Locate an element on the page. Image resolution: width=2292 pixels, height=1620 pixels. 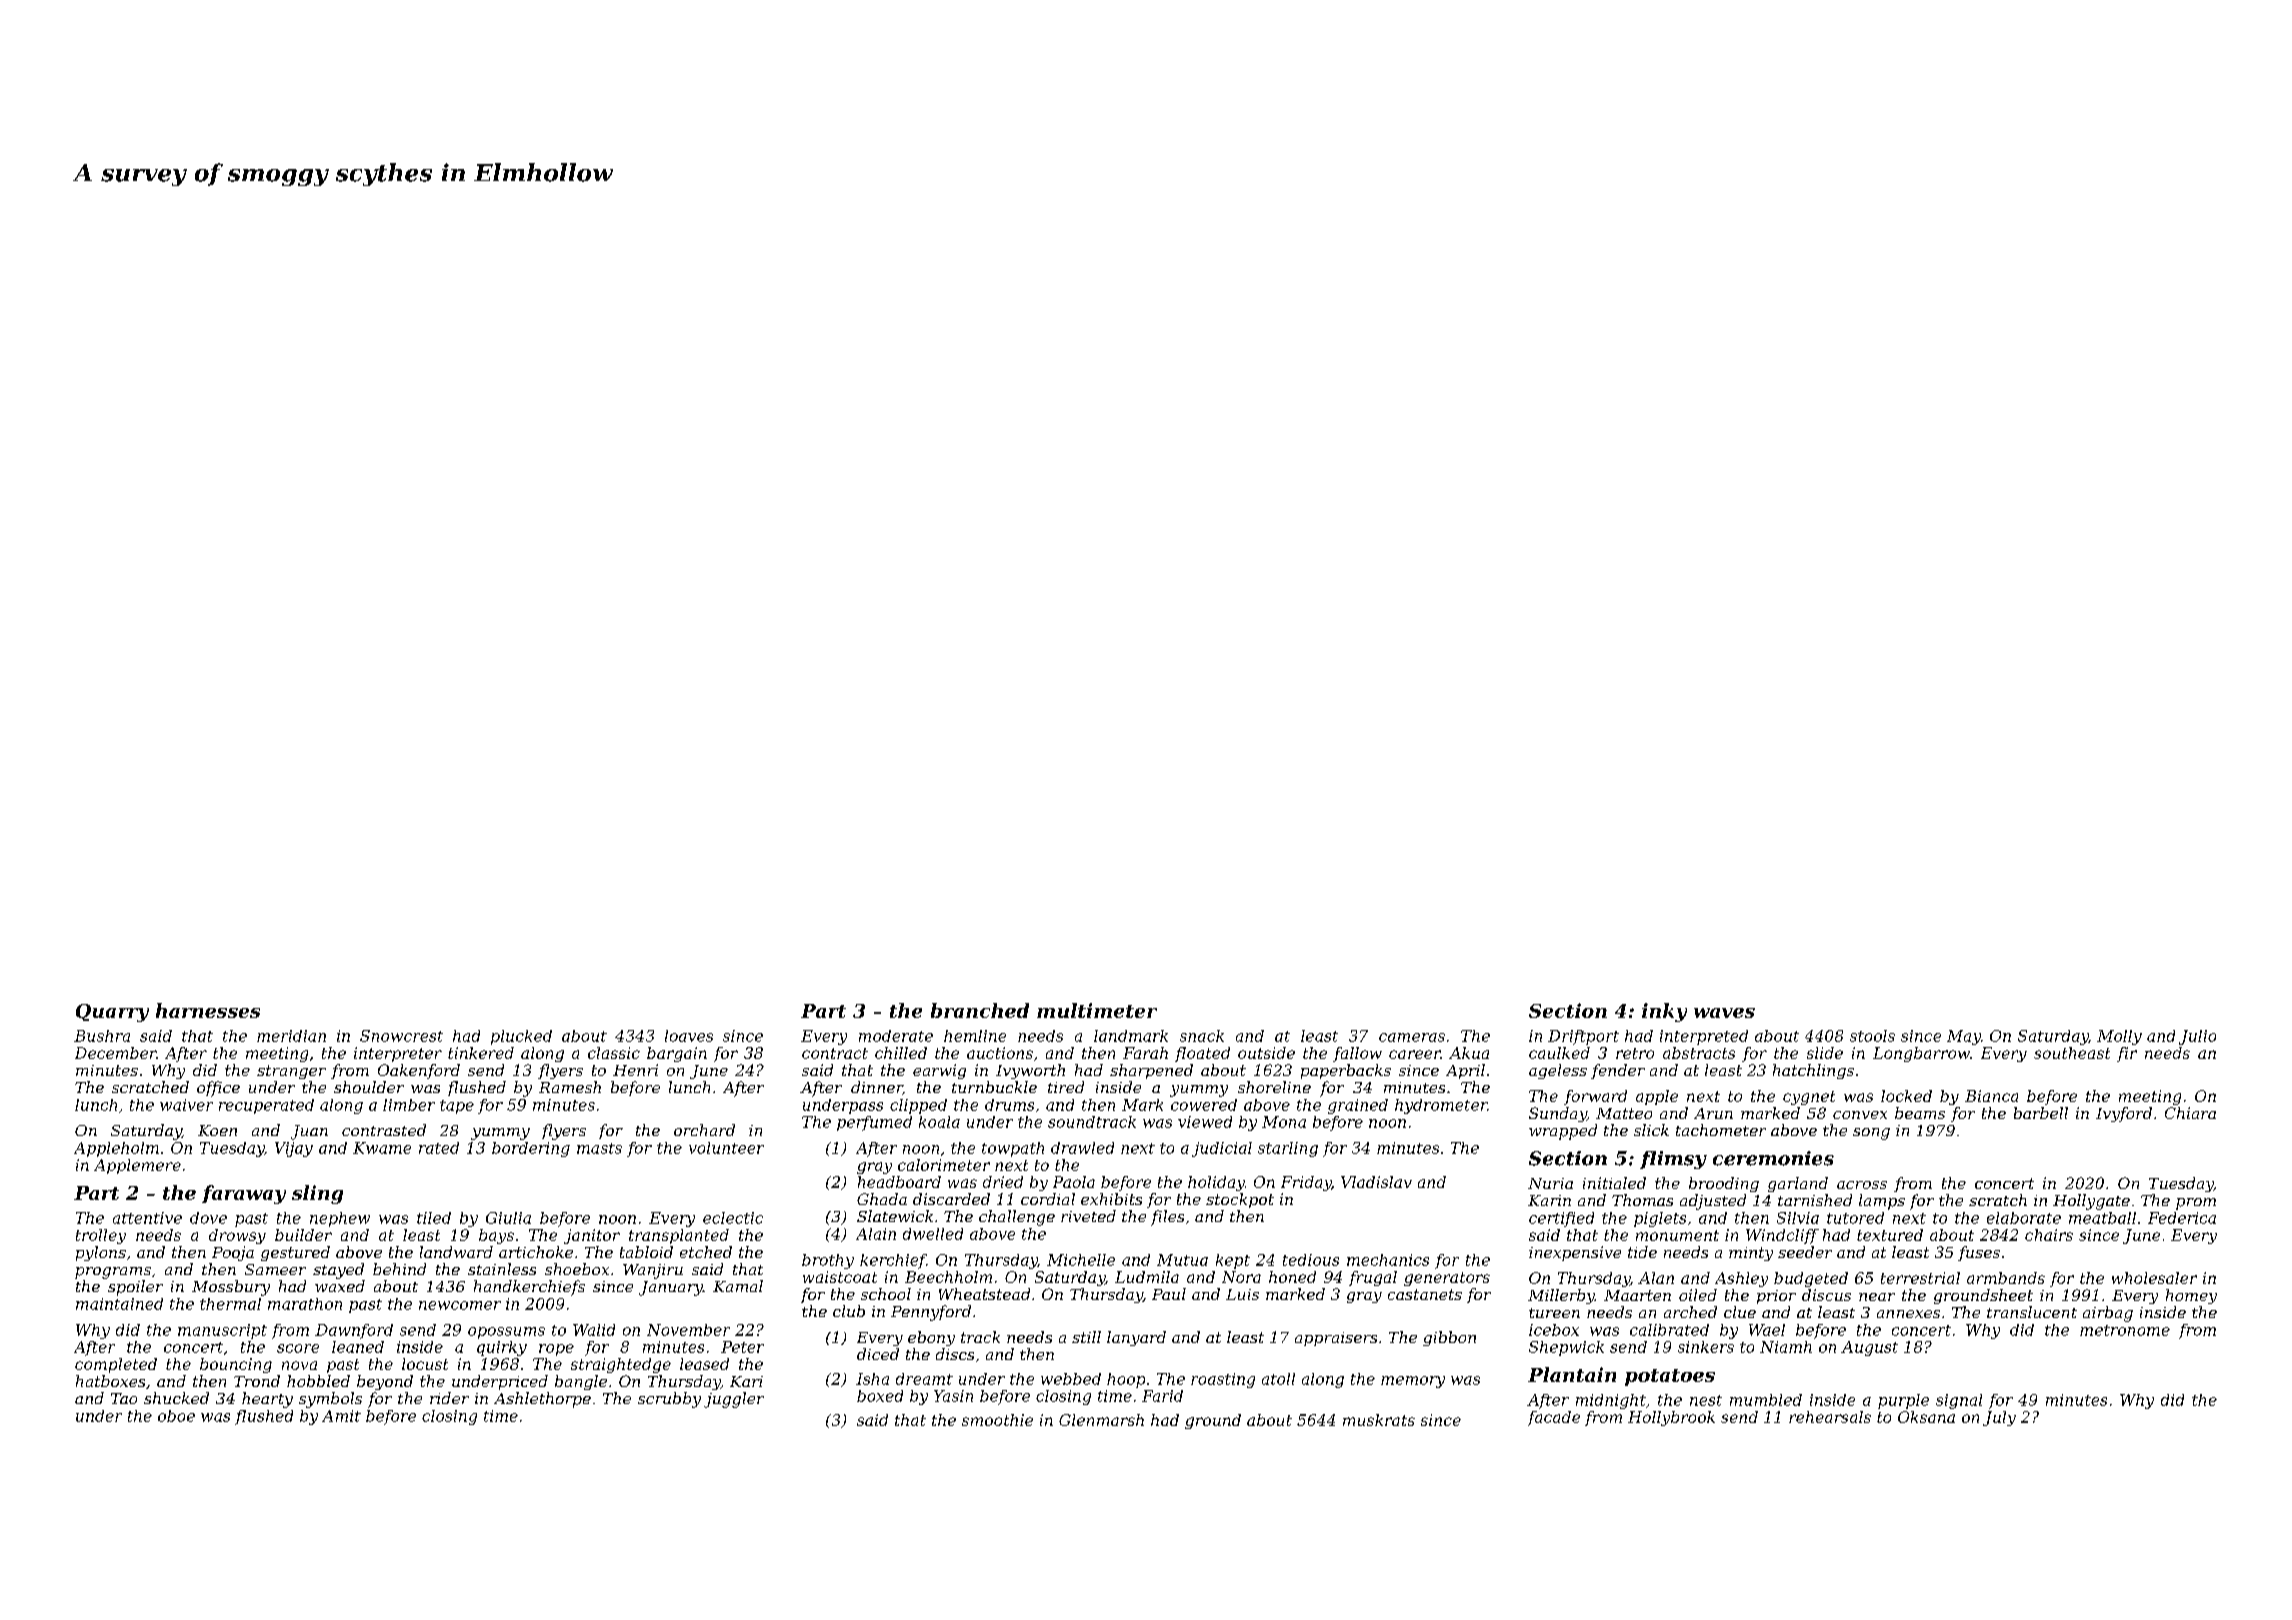
cordial is located at coordinates (1048, 1199).
